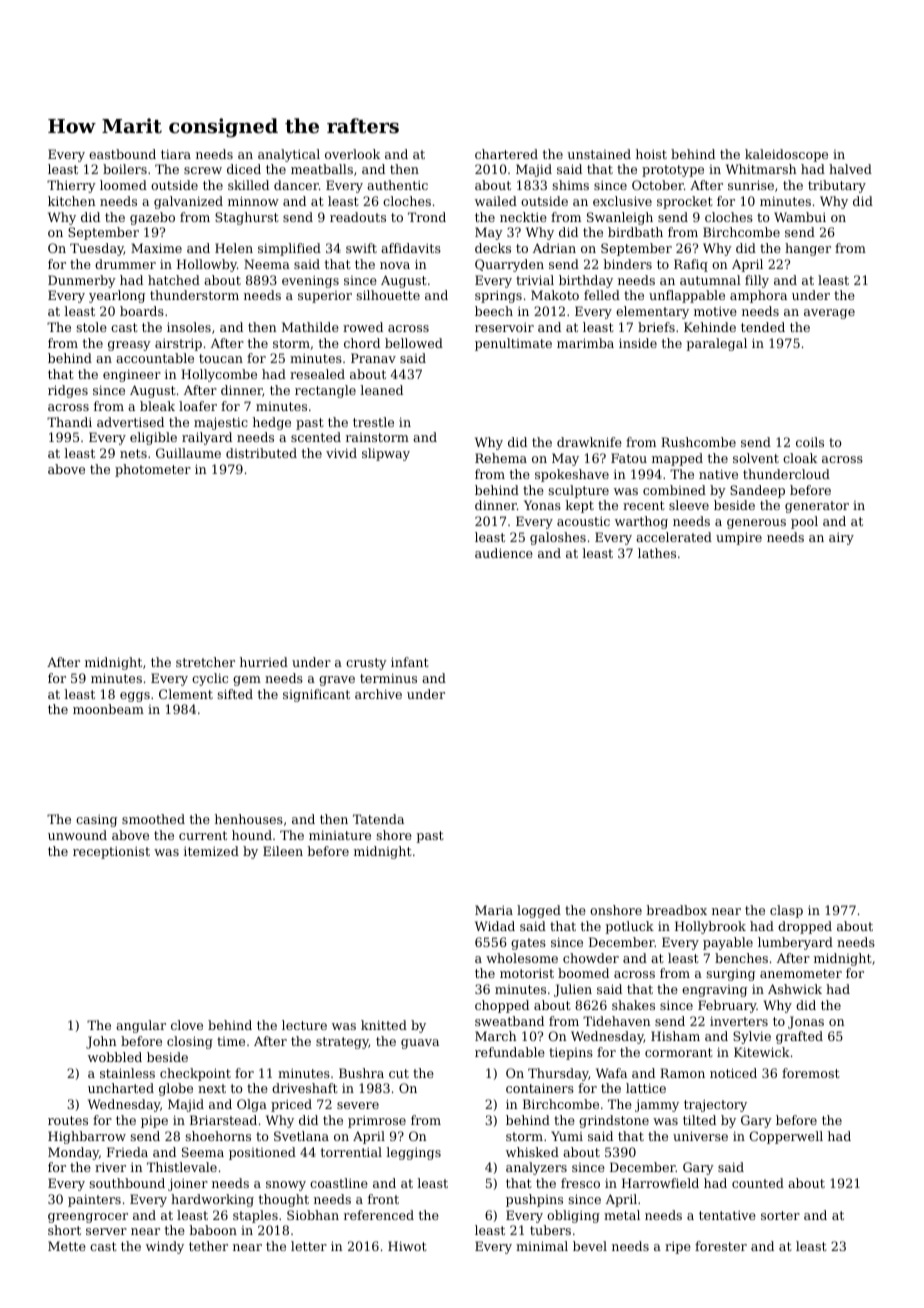 The width and height of the page is (924, 1308). I want to click on swift, so click(361, 248).
